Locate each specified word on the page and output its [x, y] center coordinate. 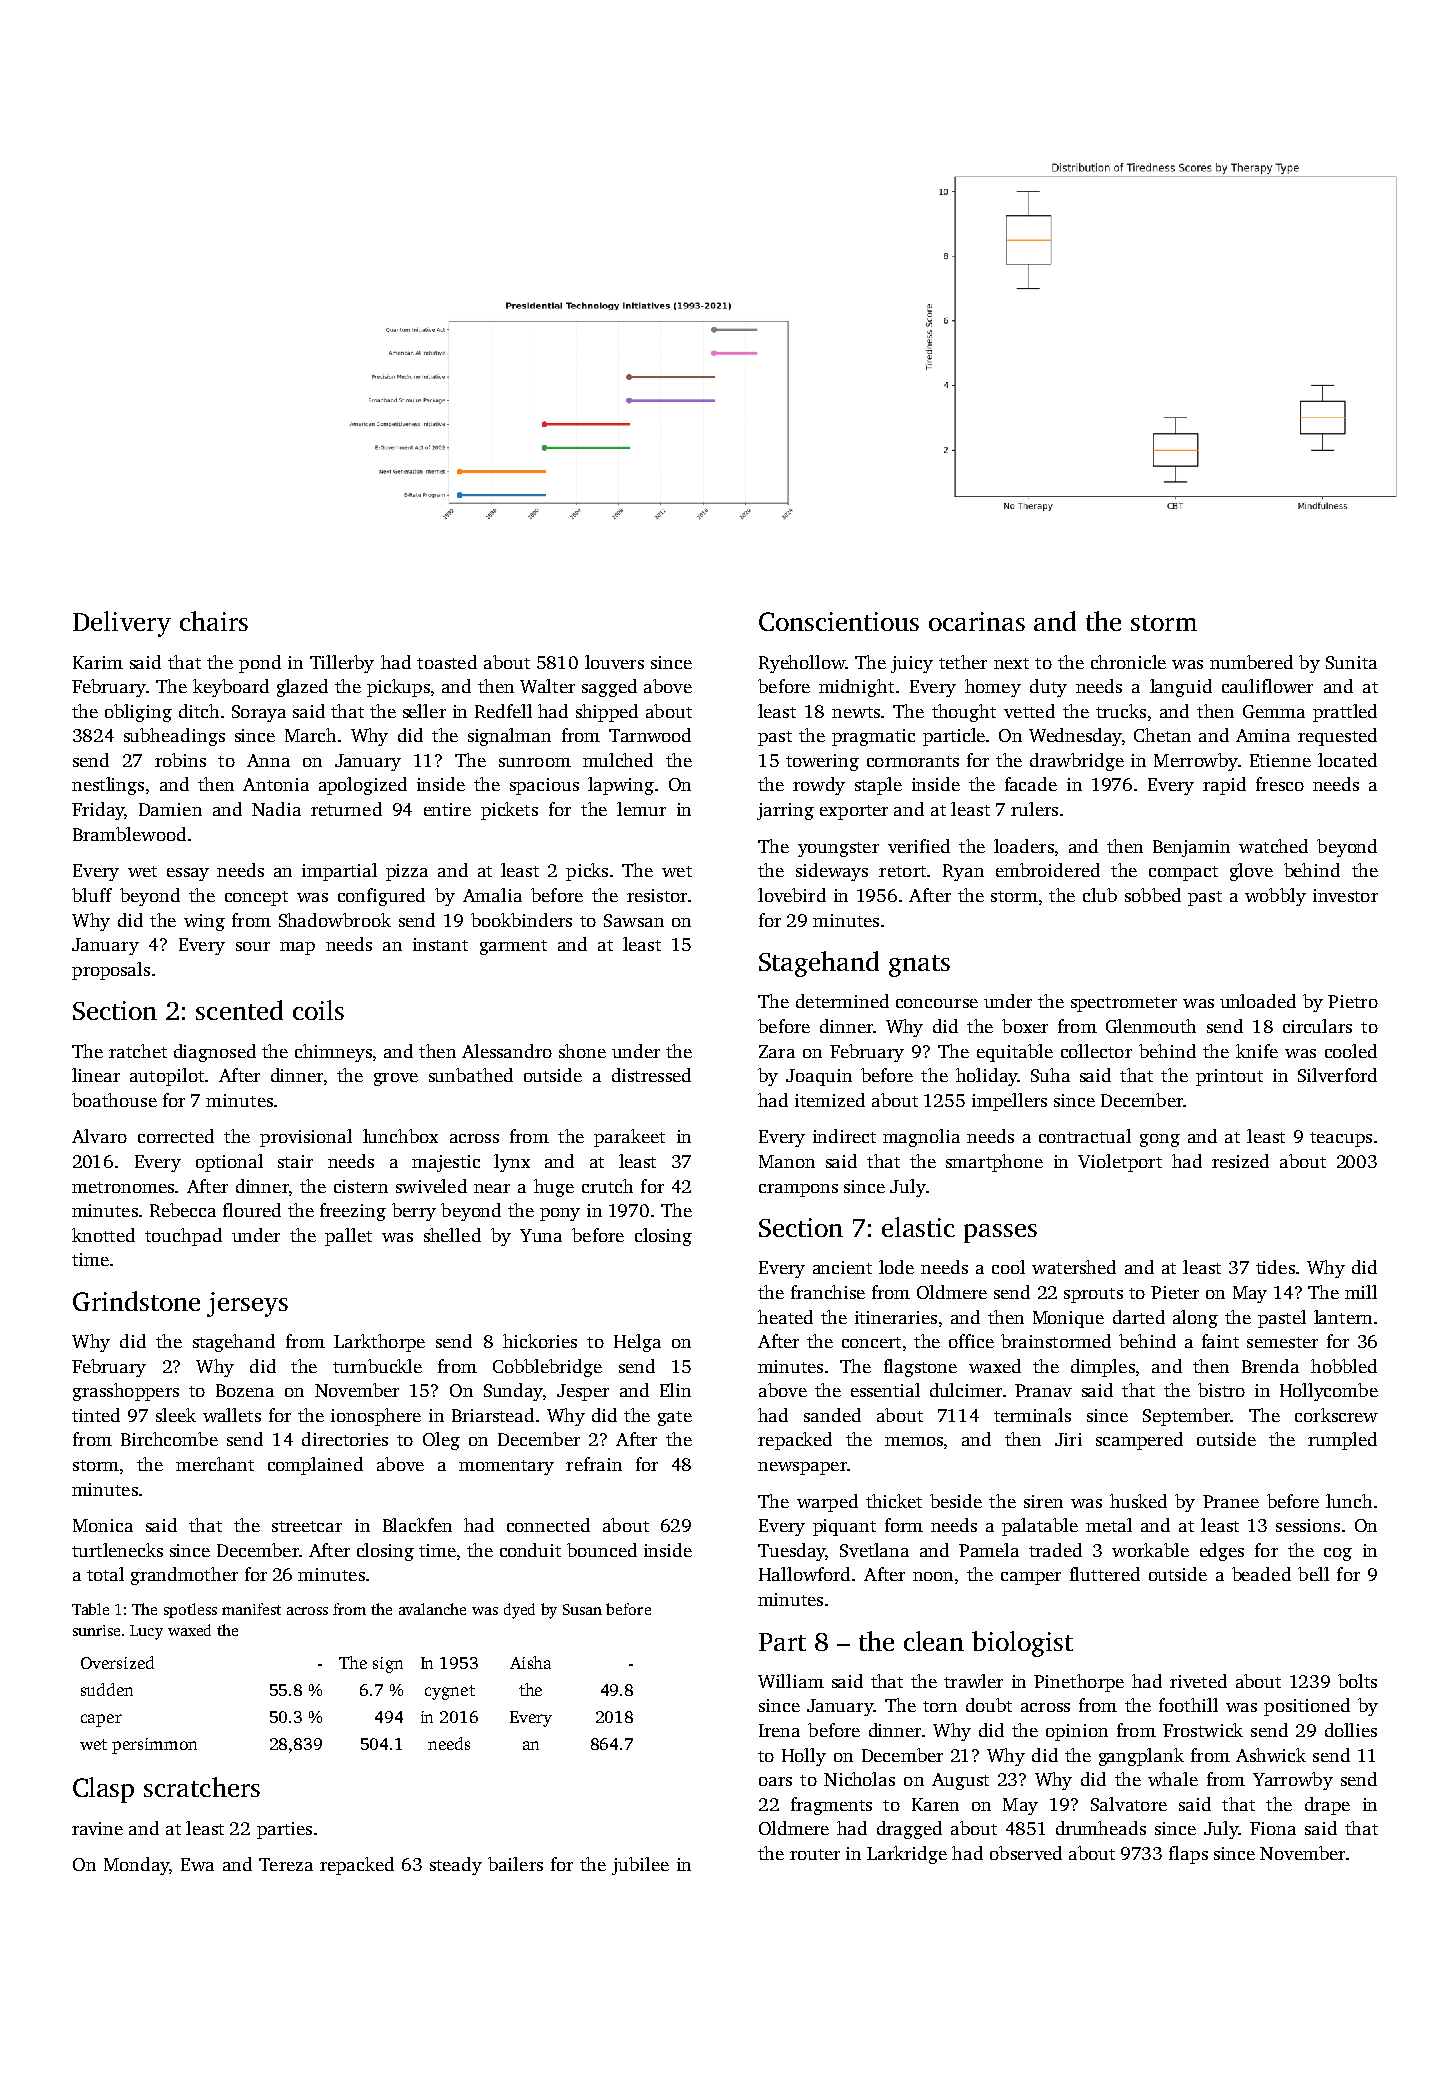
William [791, 1681]
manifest [251, 1609]
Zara [777, 1051]
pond [260, 664]
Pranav [1043, 1390]
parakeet [629, 1138]
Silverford [1337, 1075]
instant [440, 944]
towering [822, 762]
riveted [1198, 1681]
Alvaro [99, 1136]
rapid [1224, 786]
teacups [1341, 1139]
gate [675, 1418]
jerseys [247, 1304]
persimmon [154, 1746]
